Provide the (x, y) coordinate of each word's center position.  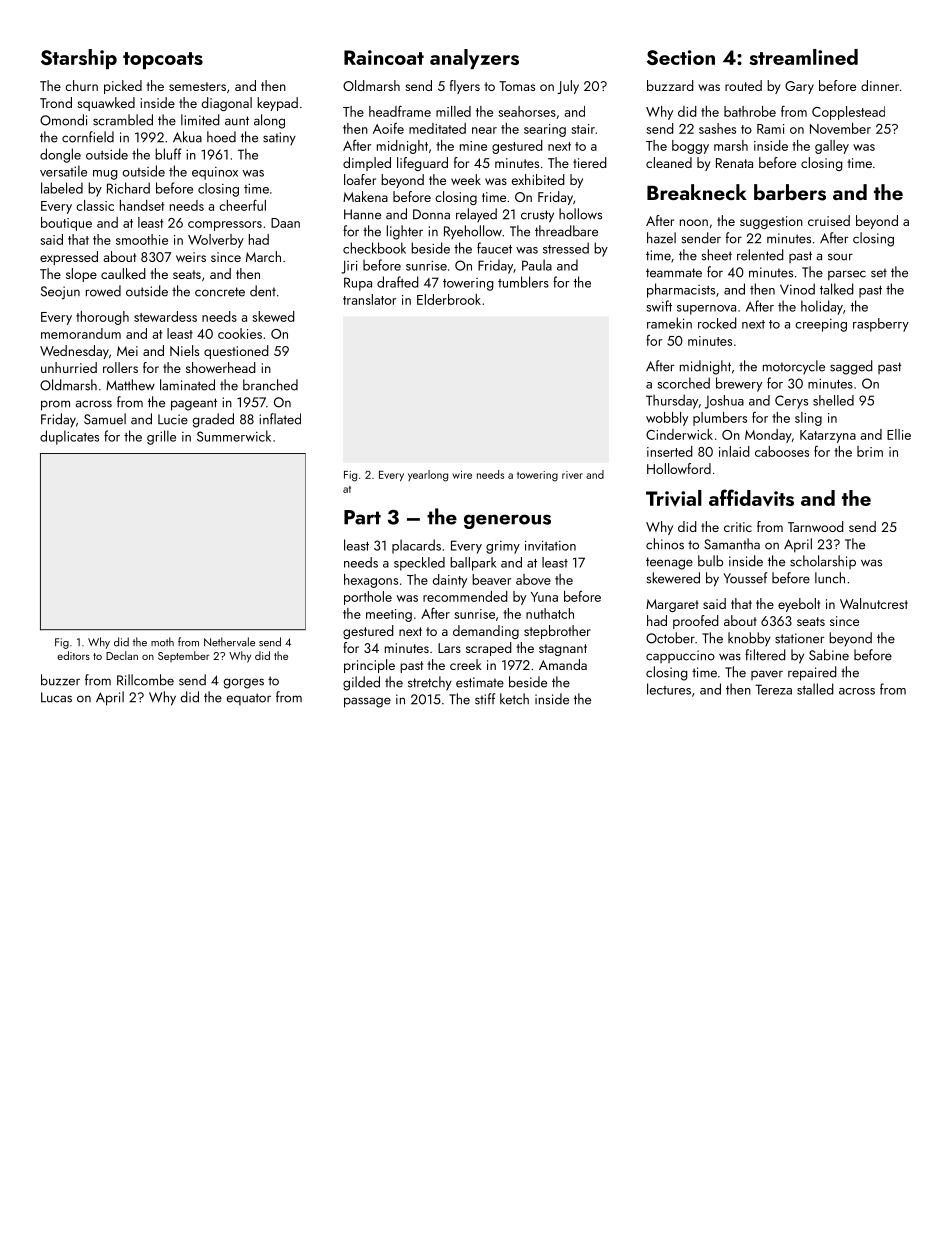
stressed (566, 248)
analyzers (474, 59)
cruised (829, 220)
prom (55, 405)
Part (362, 517)
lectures (669, 689)
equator (249, 699)
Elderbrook (449, 299)
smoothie (142, 239)
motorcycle (794, 367)
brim (870, 451)
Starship (79, 59)
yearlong (428, 476)
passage (367, 702)
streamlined (803, 57)
